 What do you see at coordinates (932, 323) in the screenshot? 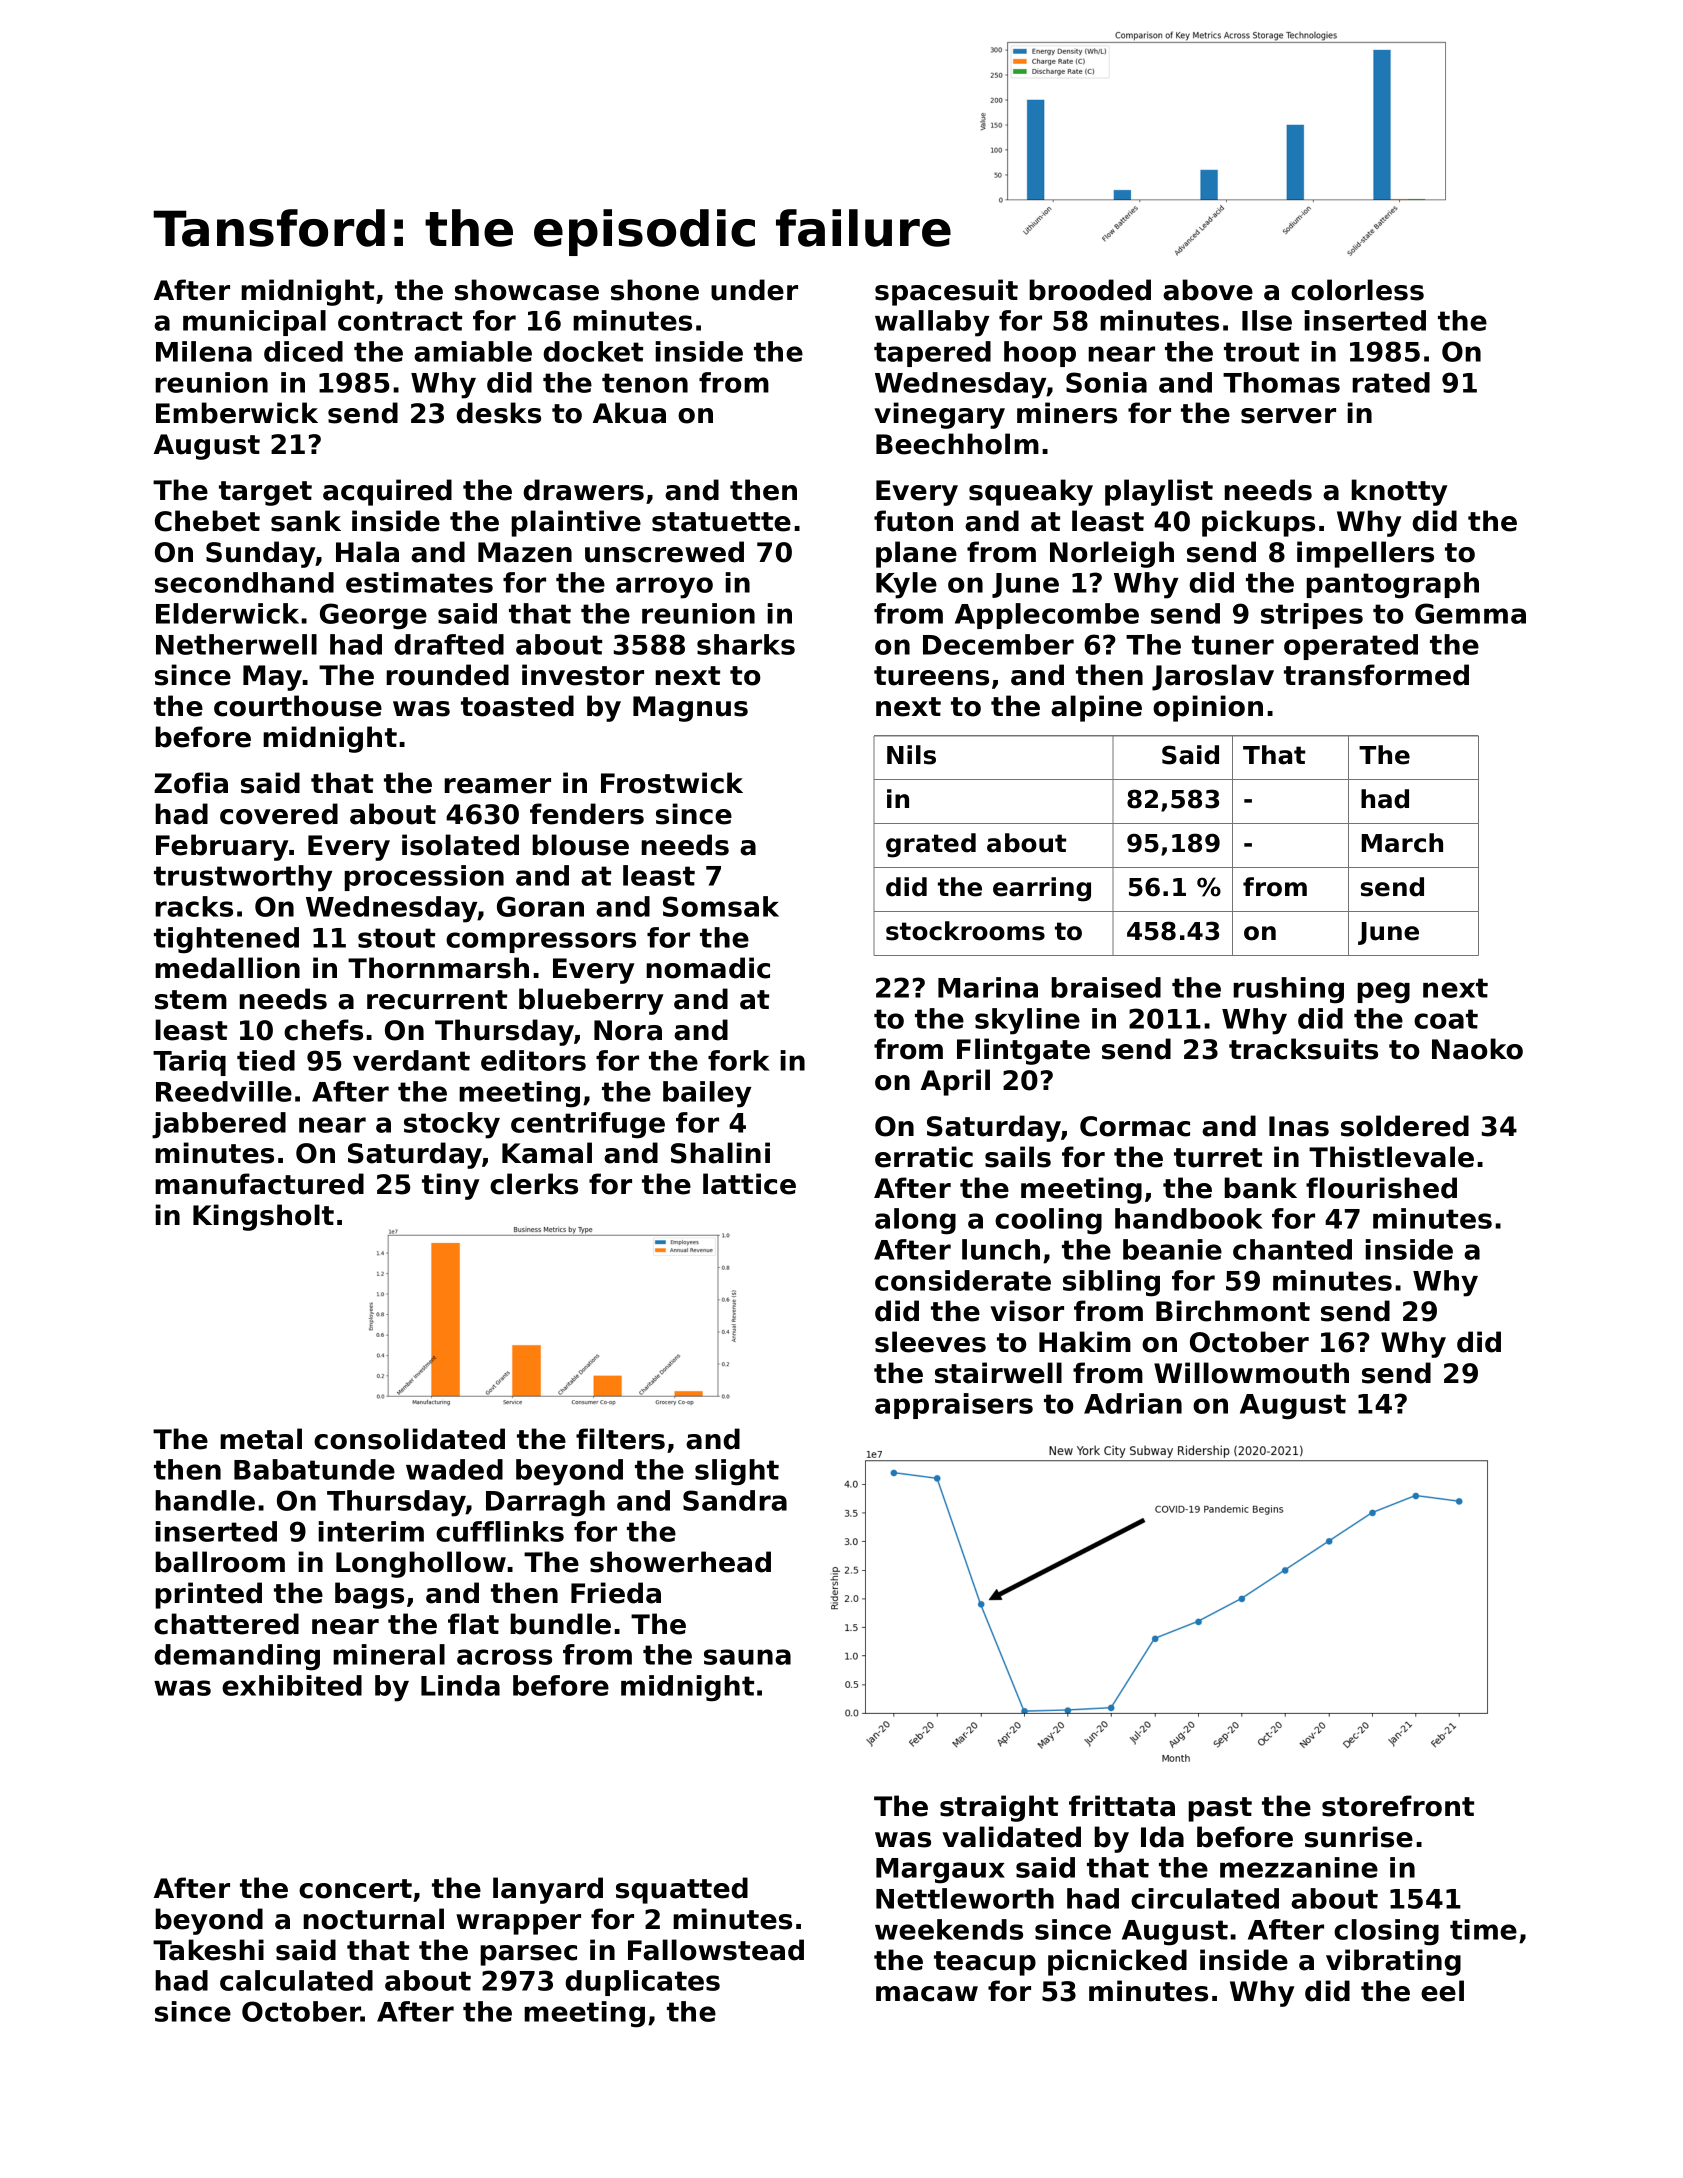
I see `wallaby` at bounding box center [932, 323].
